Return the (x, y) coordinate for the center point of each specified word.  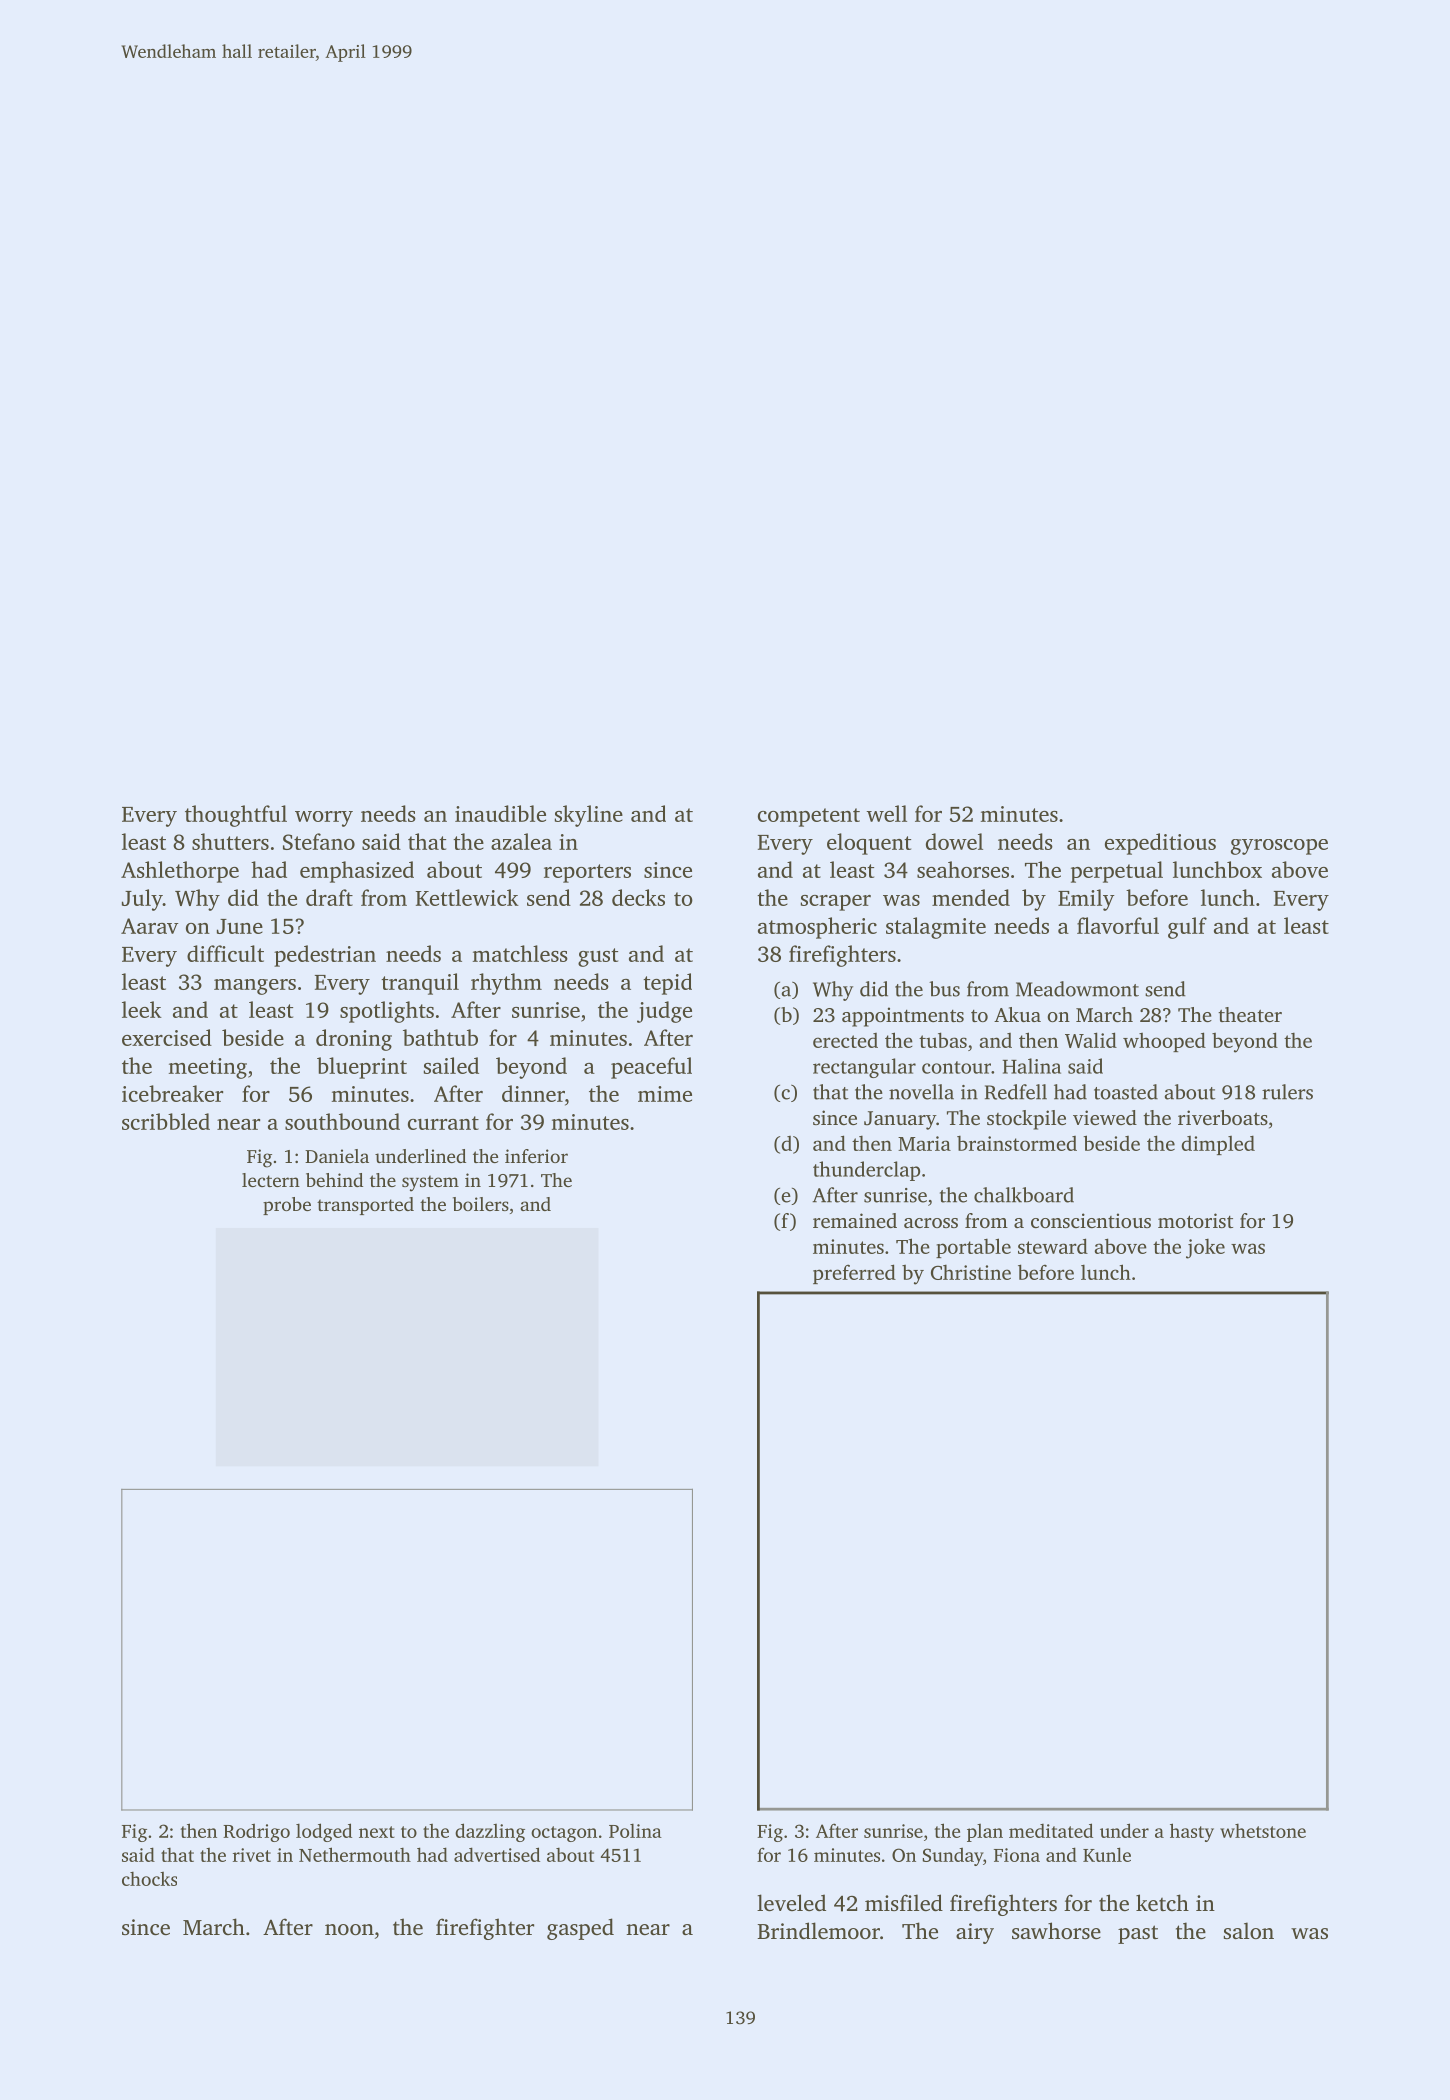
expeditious (1160, 844)
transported (365, 1206)
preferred (854, 1274)
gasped (580, 1929)
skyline (589, 816)
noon (349, 1929)
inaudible (500, 813)
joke (1205, 1249)
